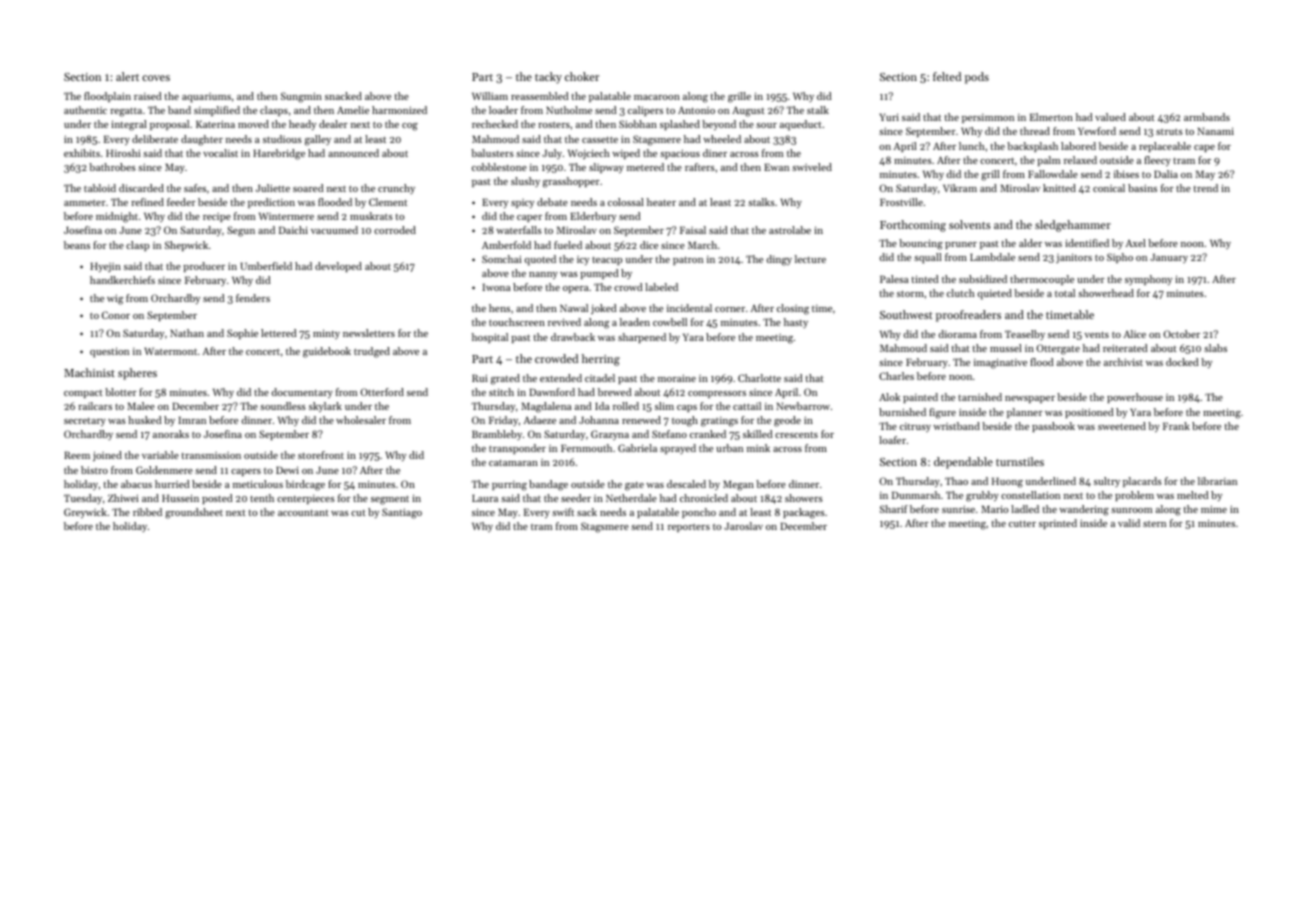 This image has width=1308, height=924. Describe the element at coordinates (253, 298) in the image. I see `fenders` at that location.
